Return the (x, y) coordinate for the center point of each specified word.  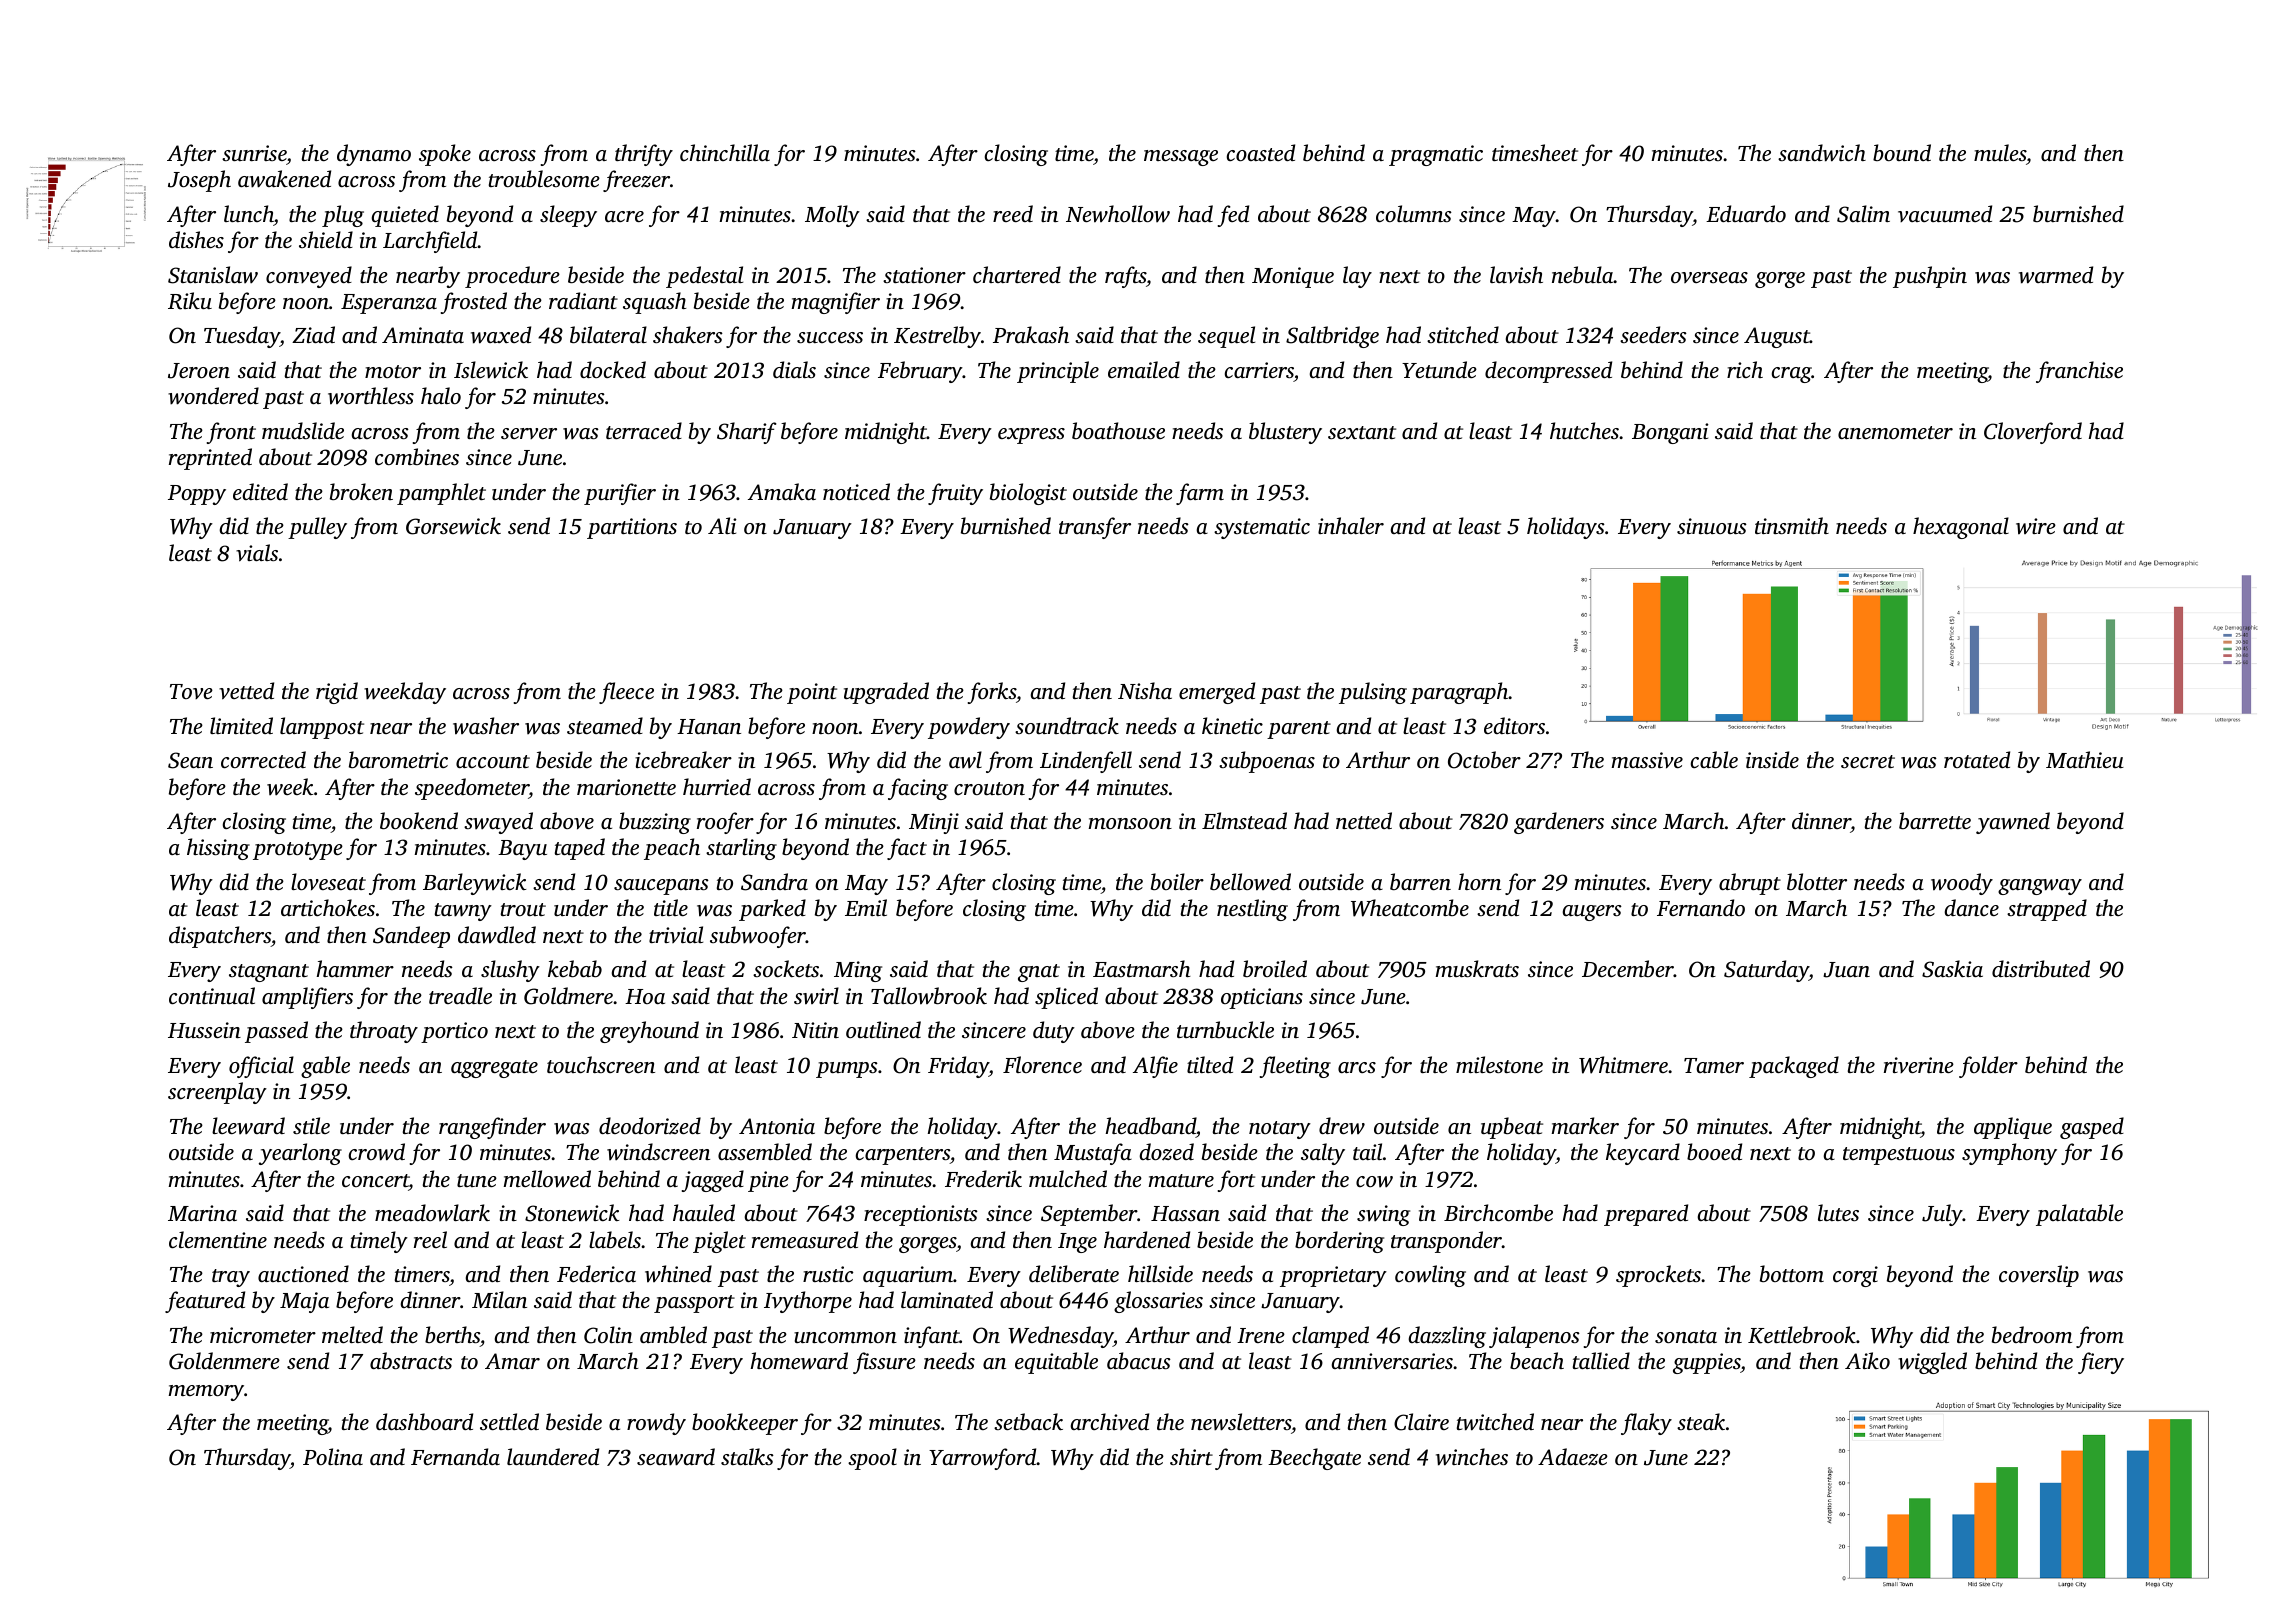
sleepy (568, 216)
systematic (1262, 528)
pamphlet (441, 494)
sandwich (1822, 153)
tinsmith (1792, 525)
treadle (460, 995)
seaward (676, 1457)
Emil (866, 907)
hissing (218, 849)
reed (1013, 213)
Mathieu (2085, 759)
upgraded (886, 693)
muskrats (1477, 968)
